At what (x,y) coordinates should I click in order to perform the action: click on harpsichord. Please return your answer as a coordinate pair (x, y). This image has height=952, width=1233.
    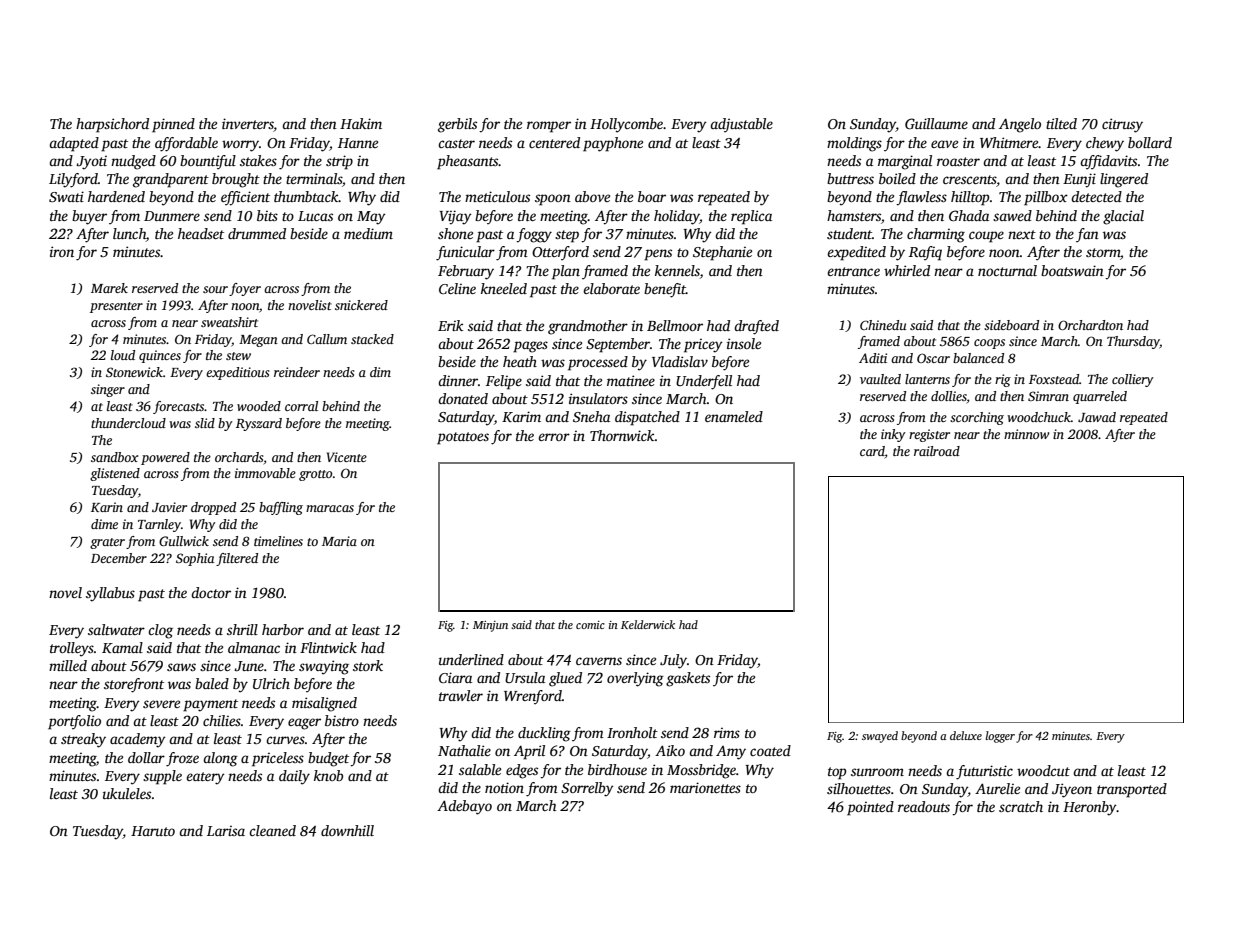
    Looking at the image, I should click on (112, 125).
